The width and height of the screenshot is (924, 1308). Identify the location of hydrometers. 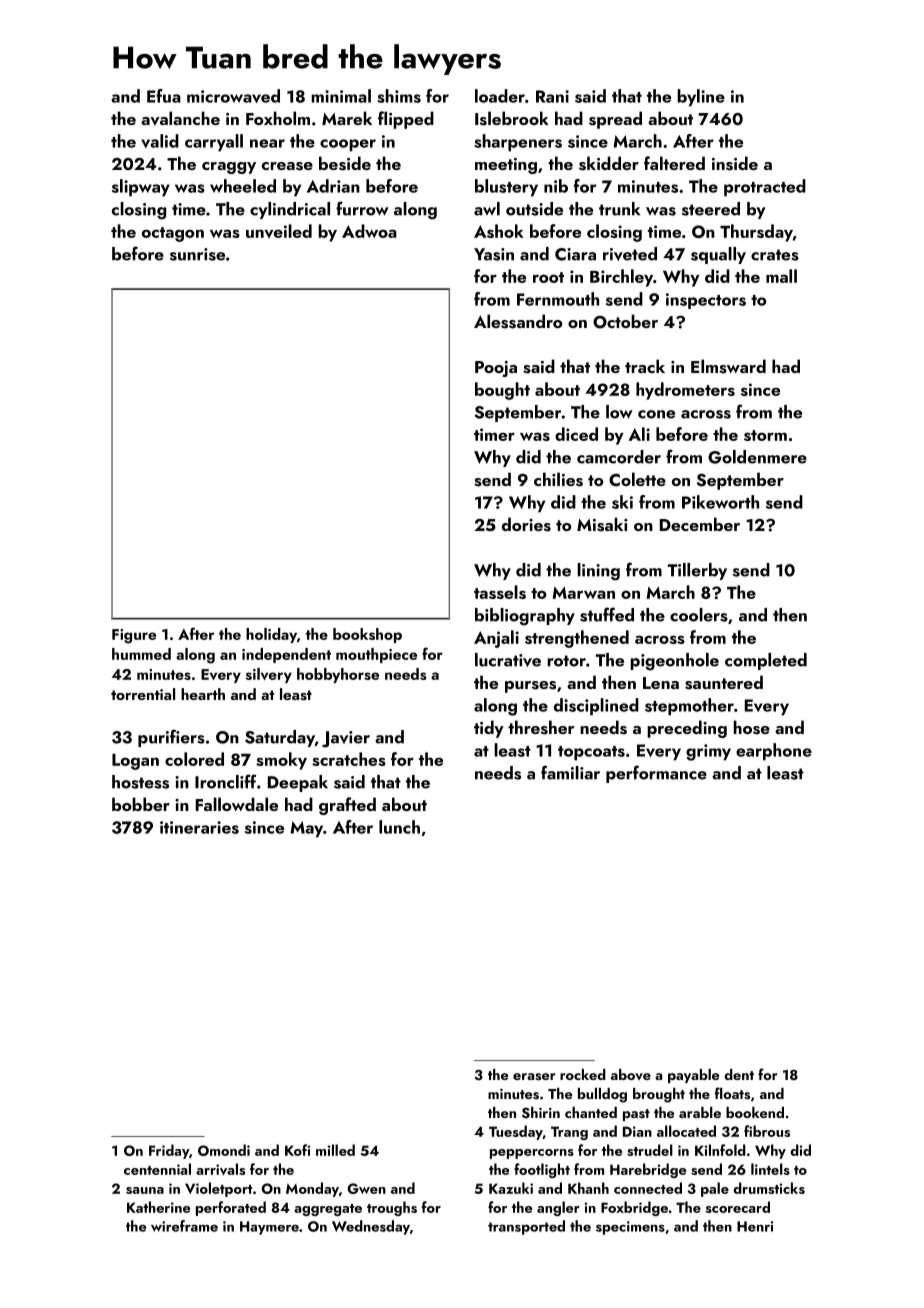
(685, 391).
